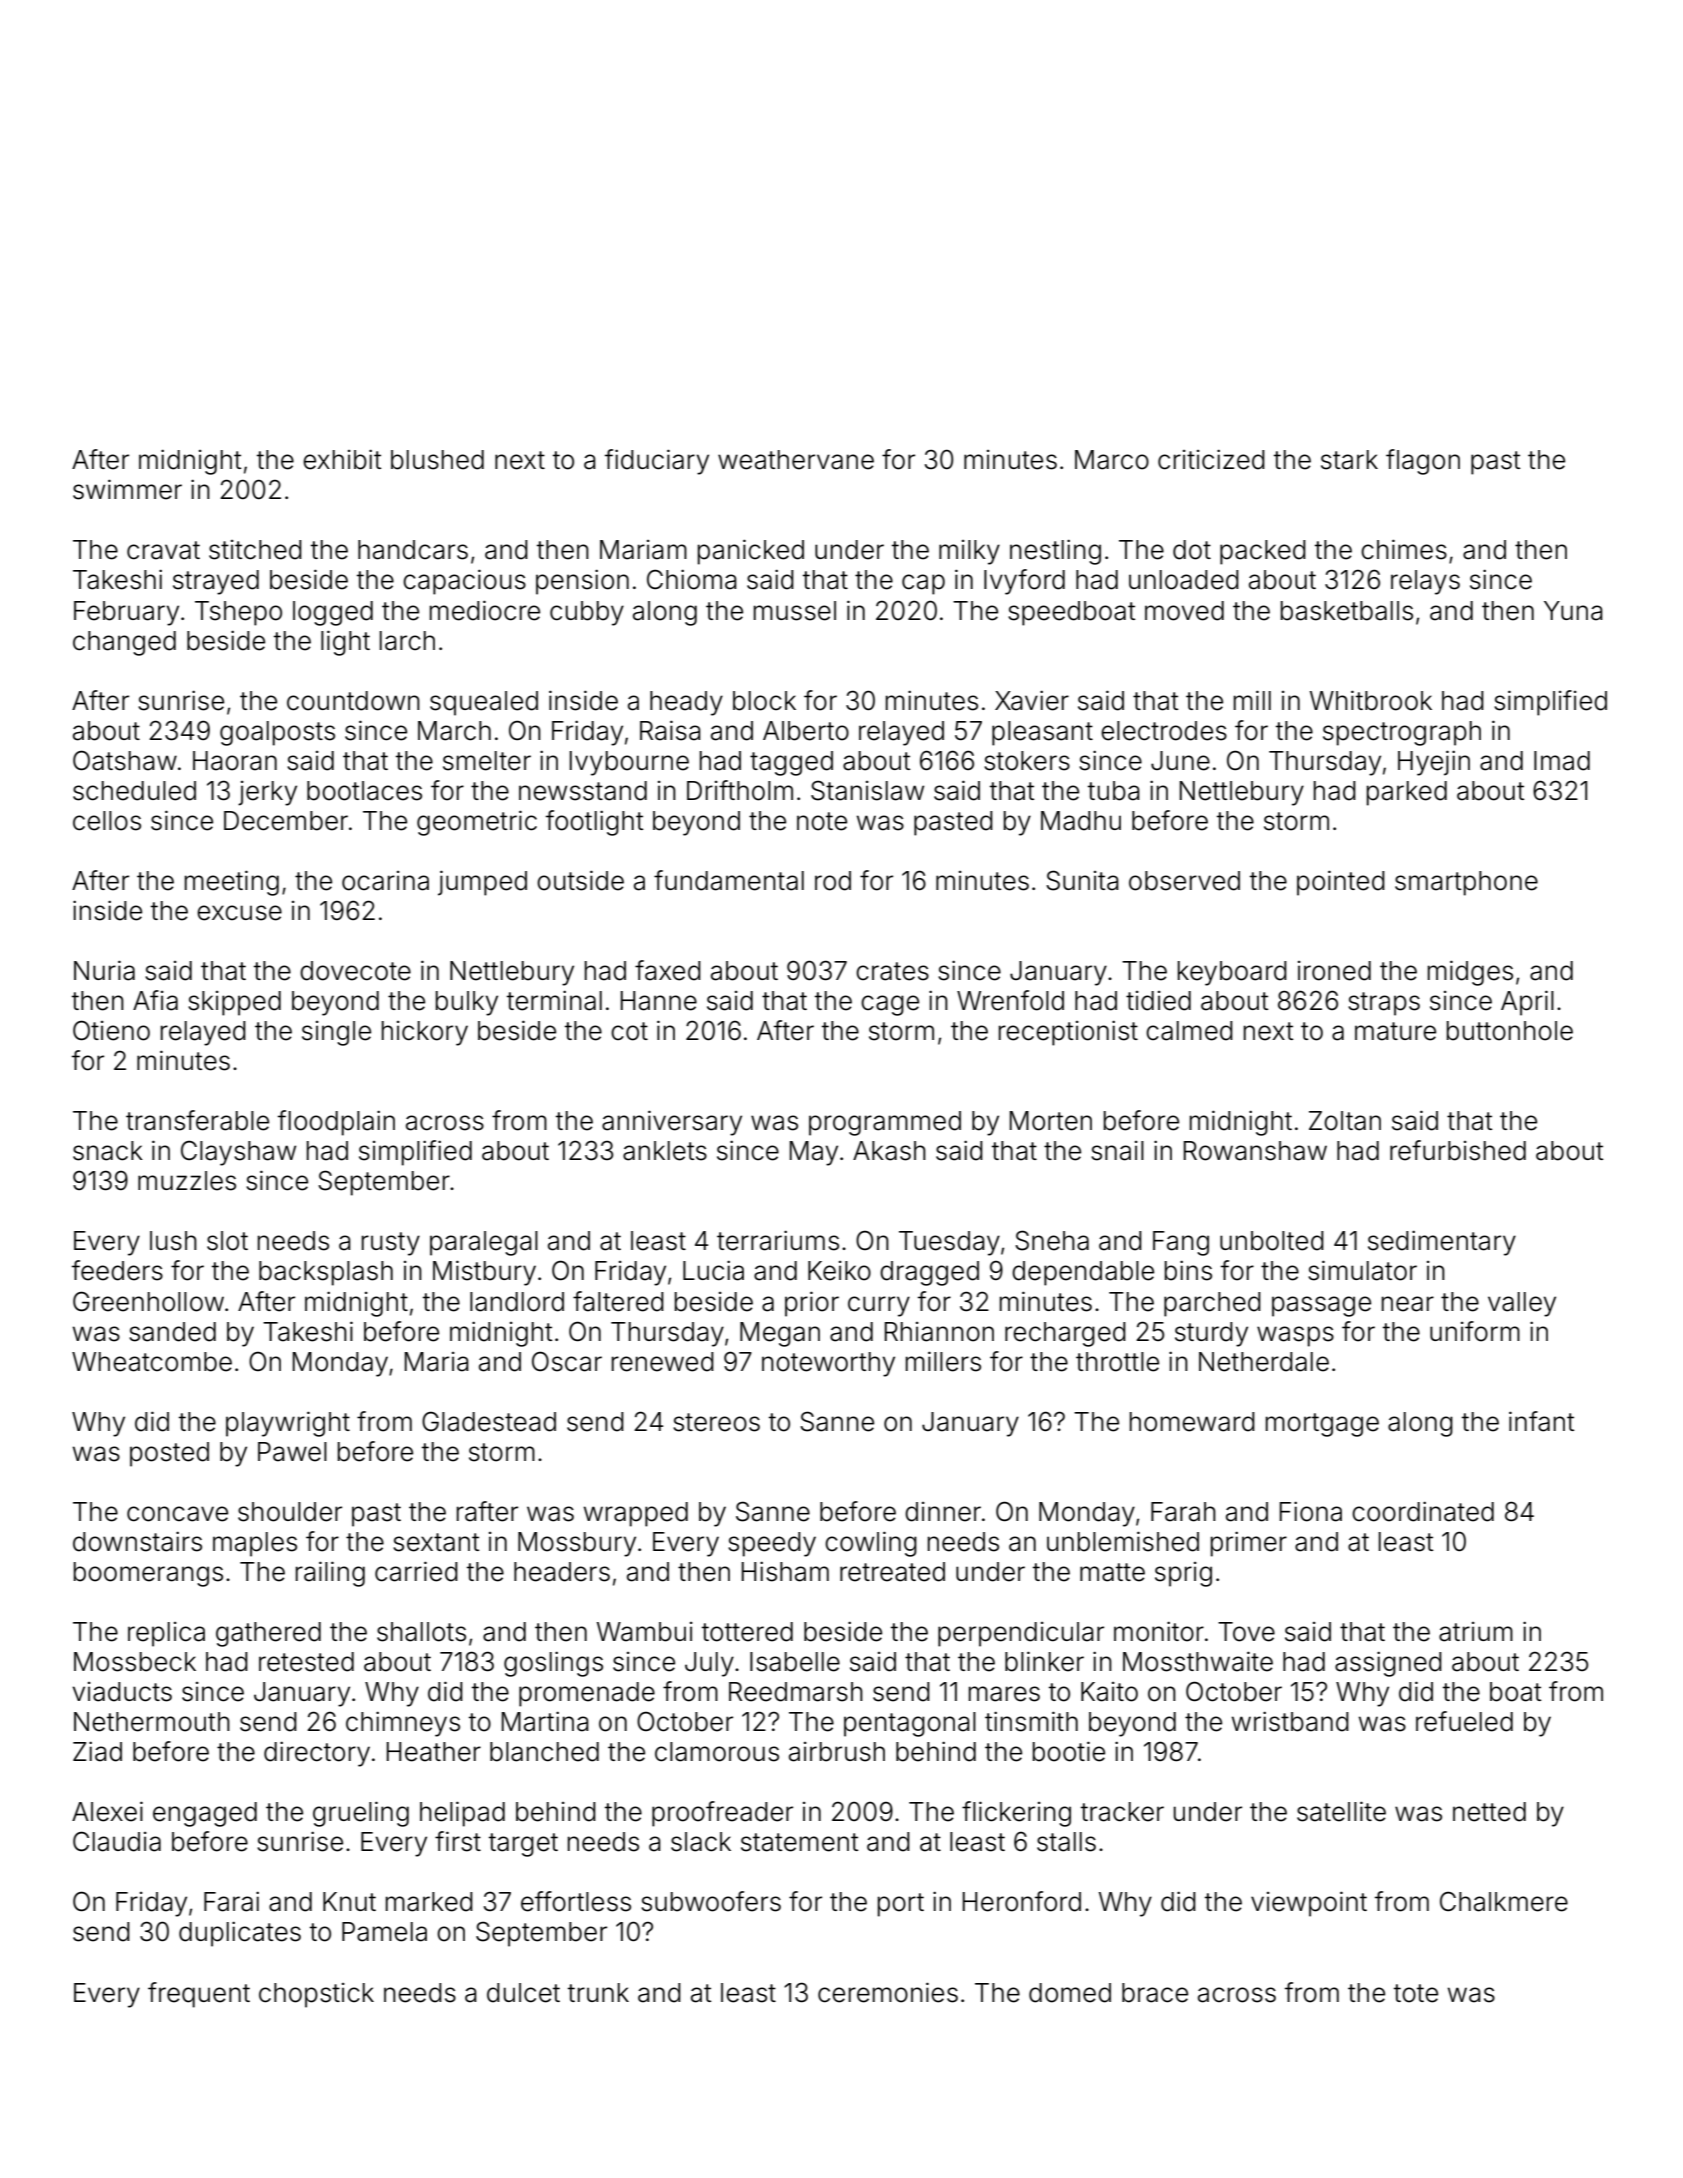  What do you see at coordinates (562, 1572) in the image?
I see `headers` at bounding box center [562, 1572].
